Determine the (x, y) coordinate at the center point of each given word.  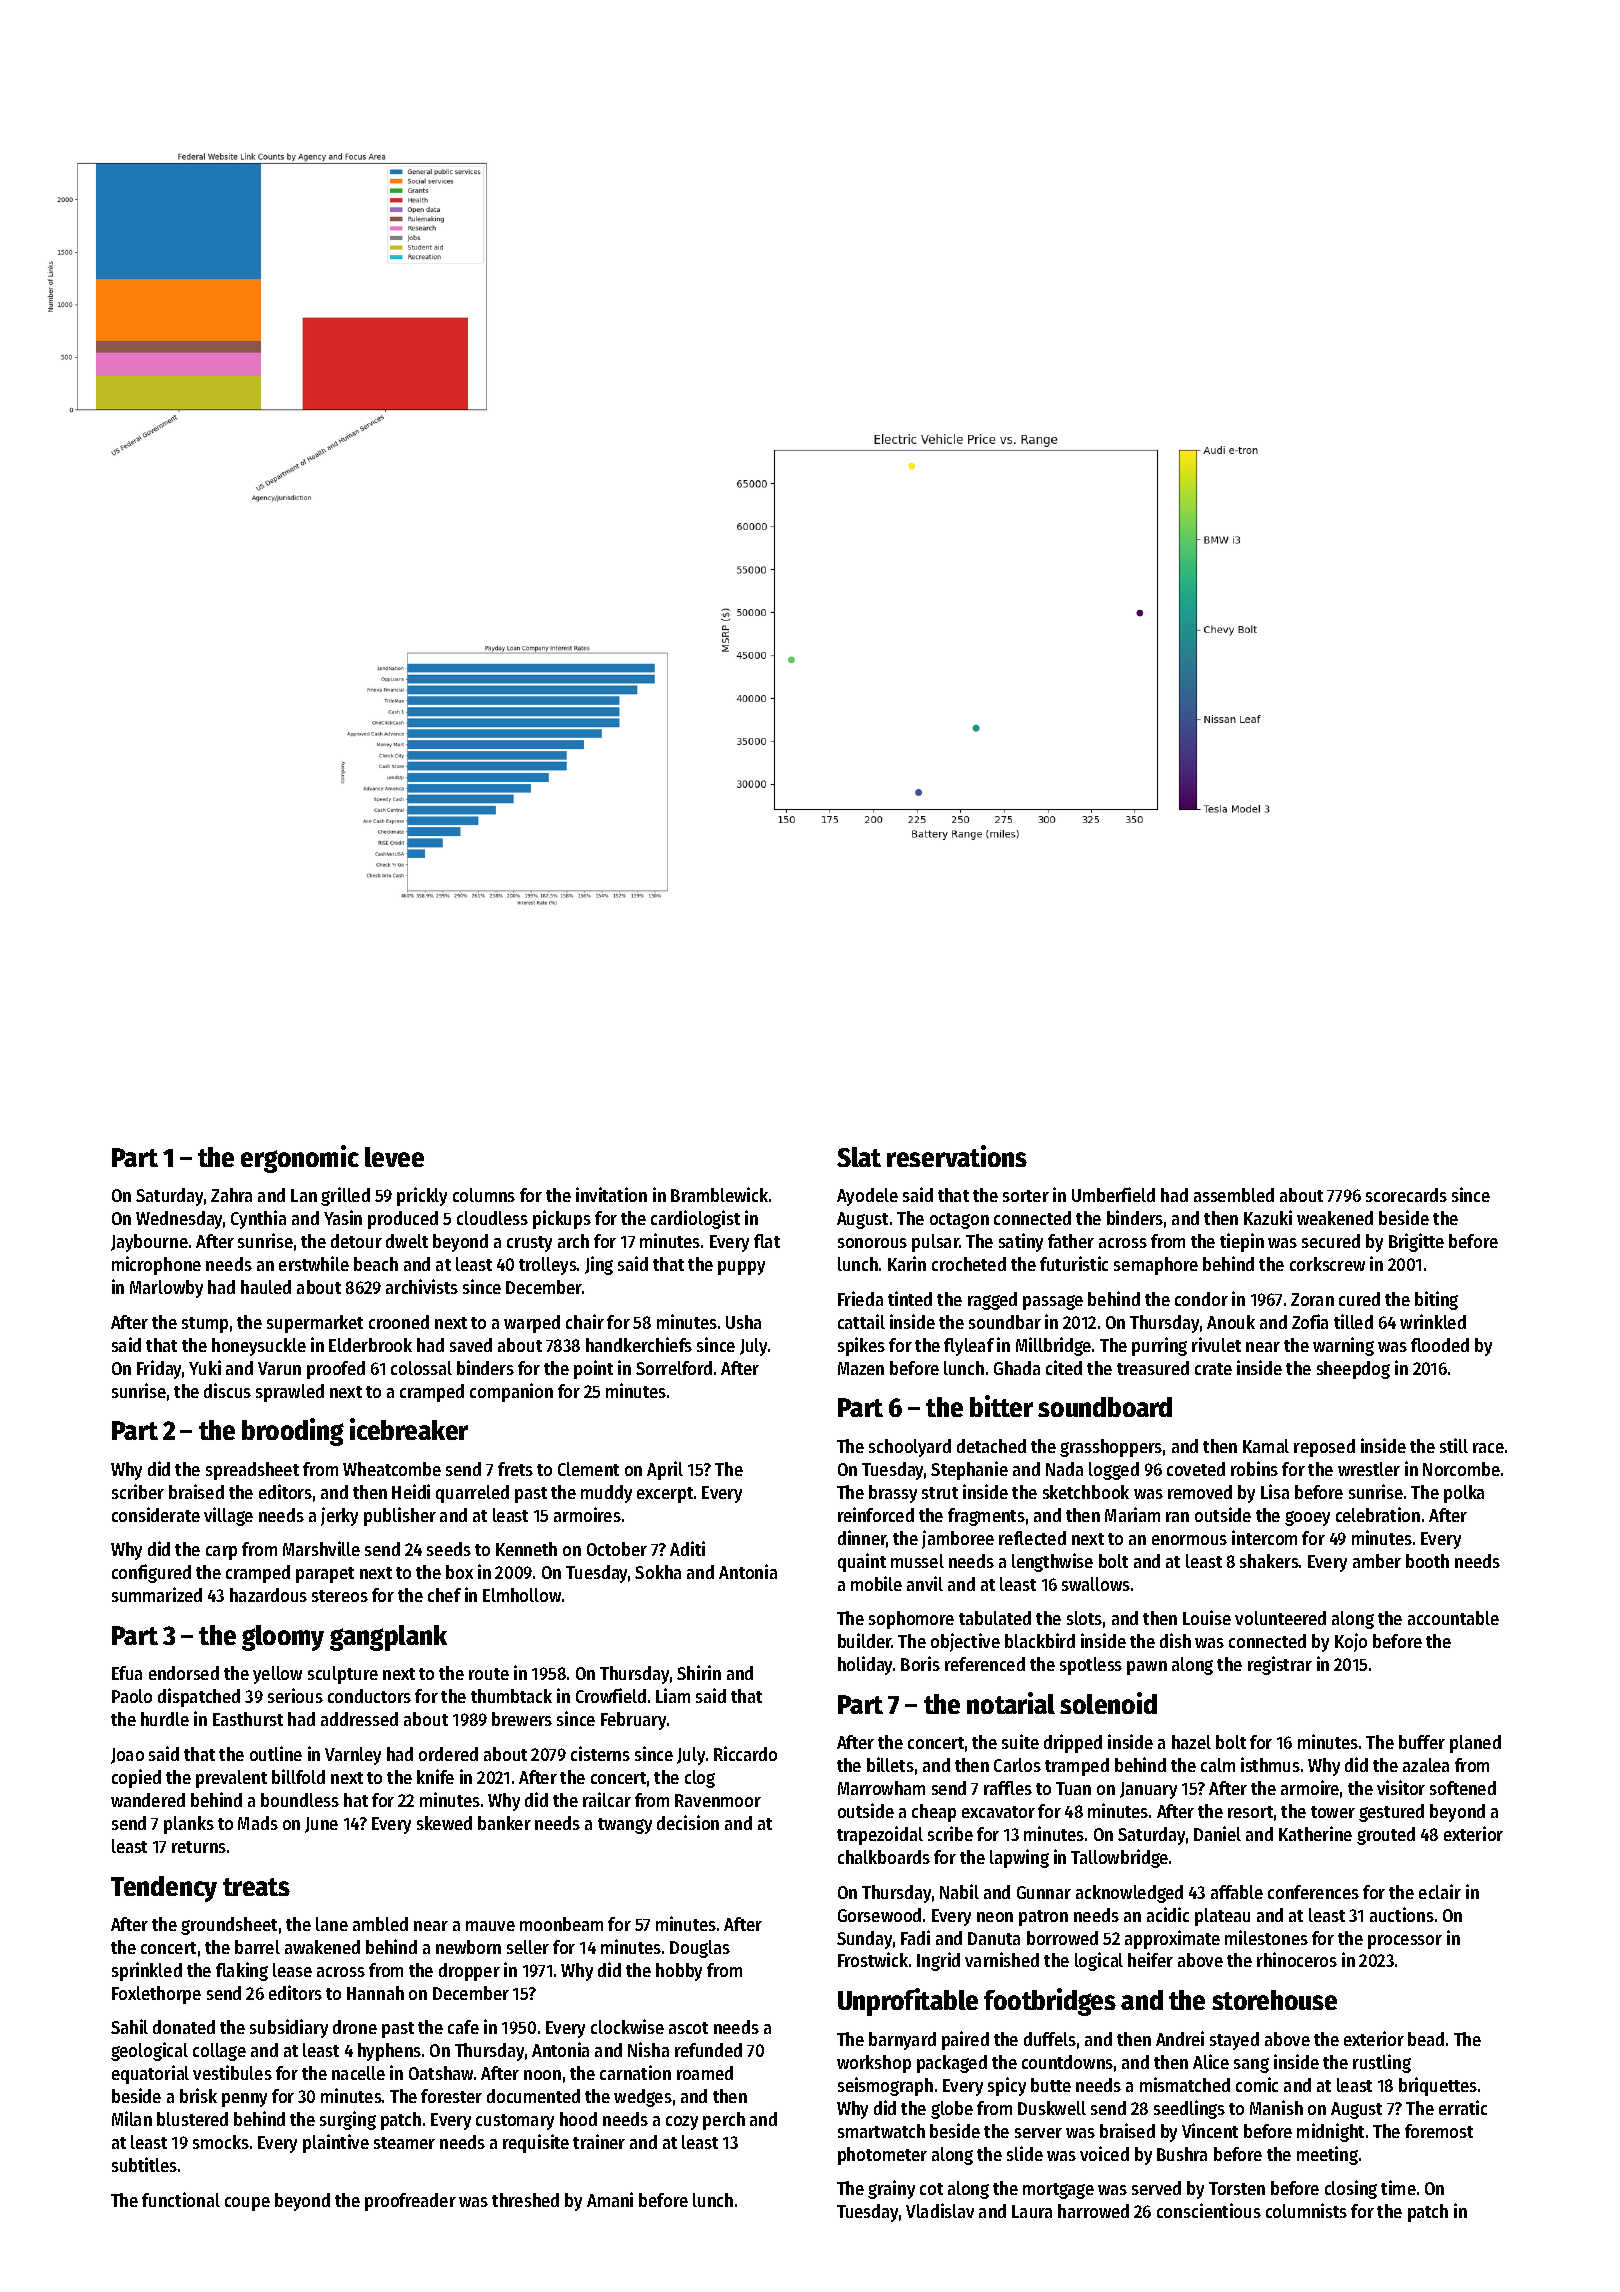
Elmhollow (522, 1595)
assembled (1234, 1195)
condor (1201, 1299)
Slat (859, 1157)
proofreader (410, 2202)
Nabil (959, 1891)
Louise (1207, 1617)
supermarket (315, 1324)
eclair (1440, 1891)
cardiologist (695, 1219)
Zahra (231, 1195)
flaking (242, 1971)
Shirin (699, 1672)
